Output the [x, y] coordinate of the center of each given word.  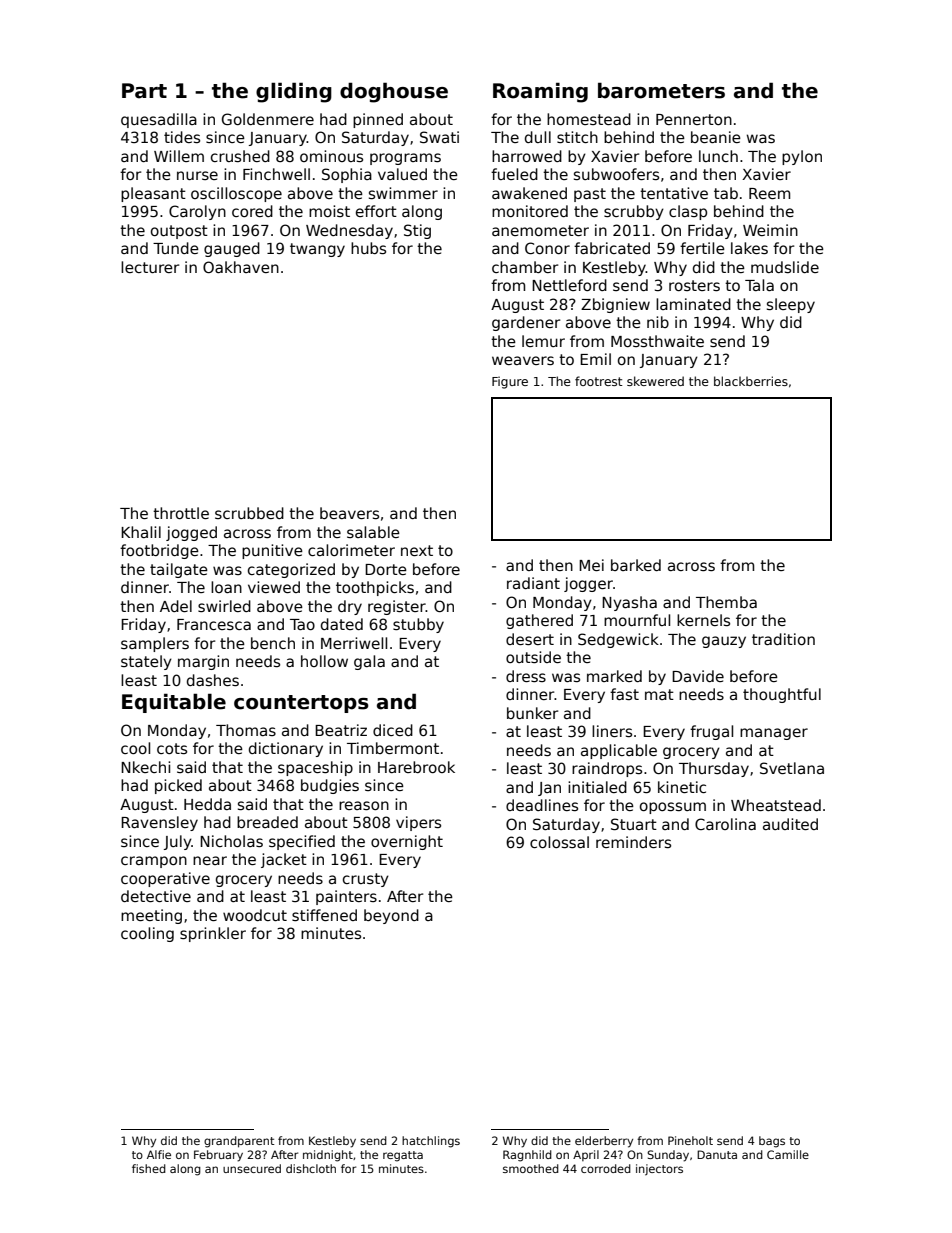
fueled [514, 174]
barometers [661, 90]
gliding [294, 92]
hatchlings [431, 1142]
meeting [151, 916]
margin [203, 662]
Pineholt [690, 1140]
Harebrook [416, 767]
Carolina [725, 824]
